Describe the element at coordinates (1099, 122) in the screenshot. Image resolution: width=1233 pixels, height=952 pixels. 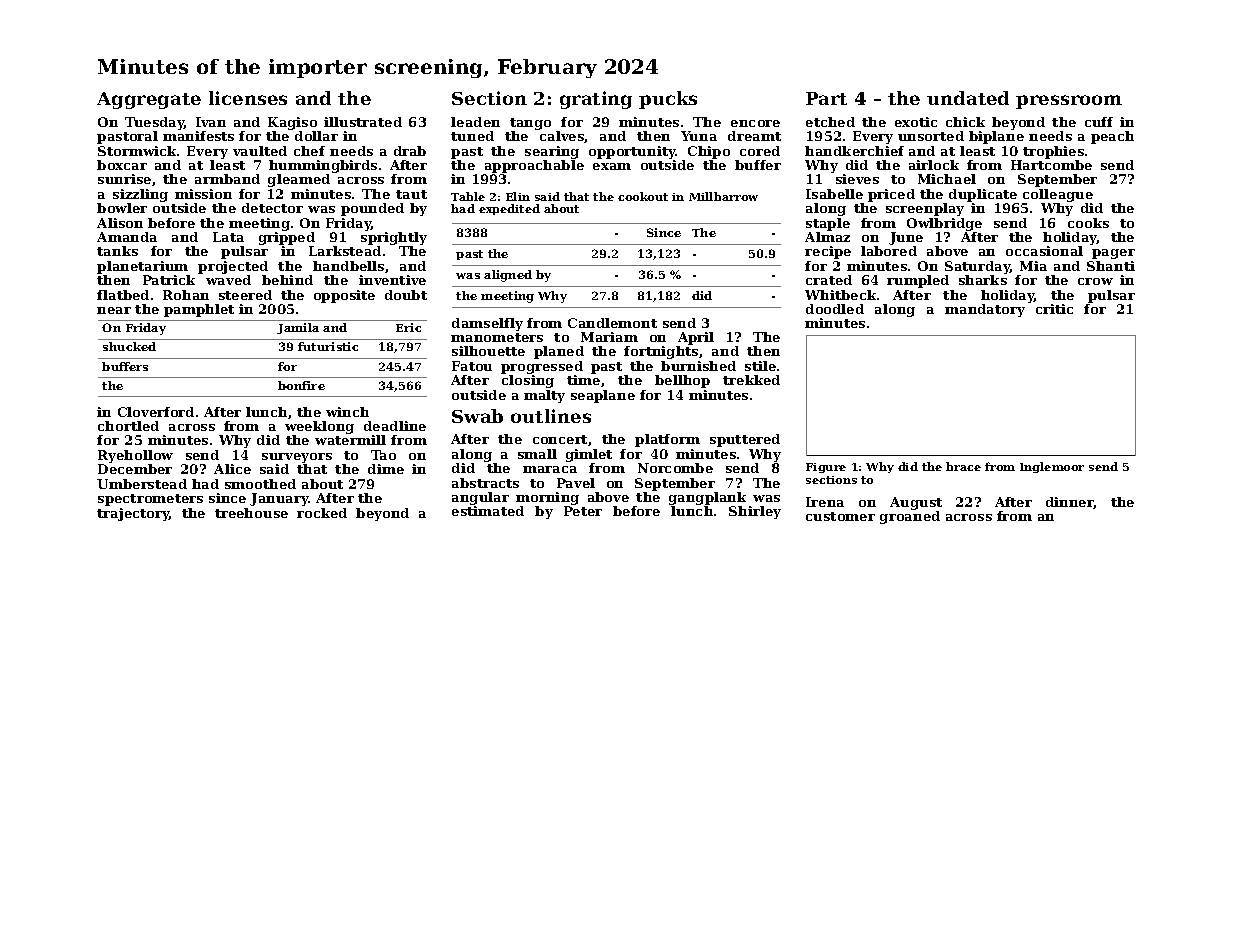
I see `cuff` at that location.
